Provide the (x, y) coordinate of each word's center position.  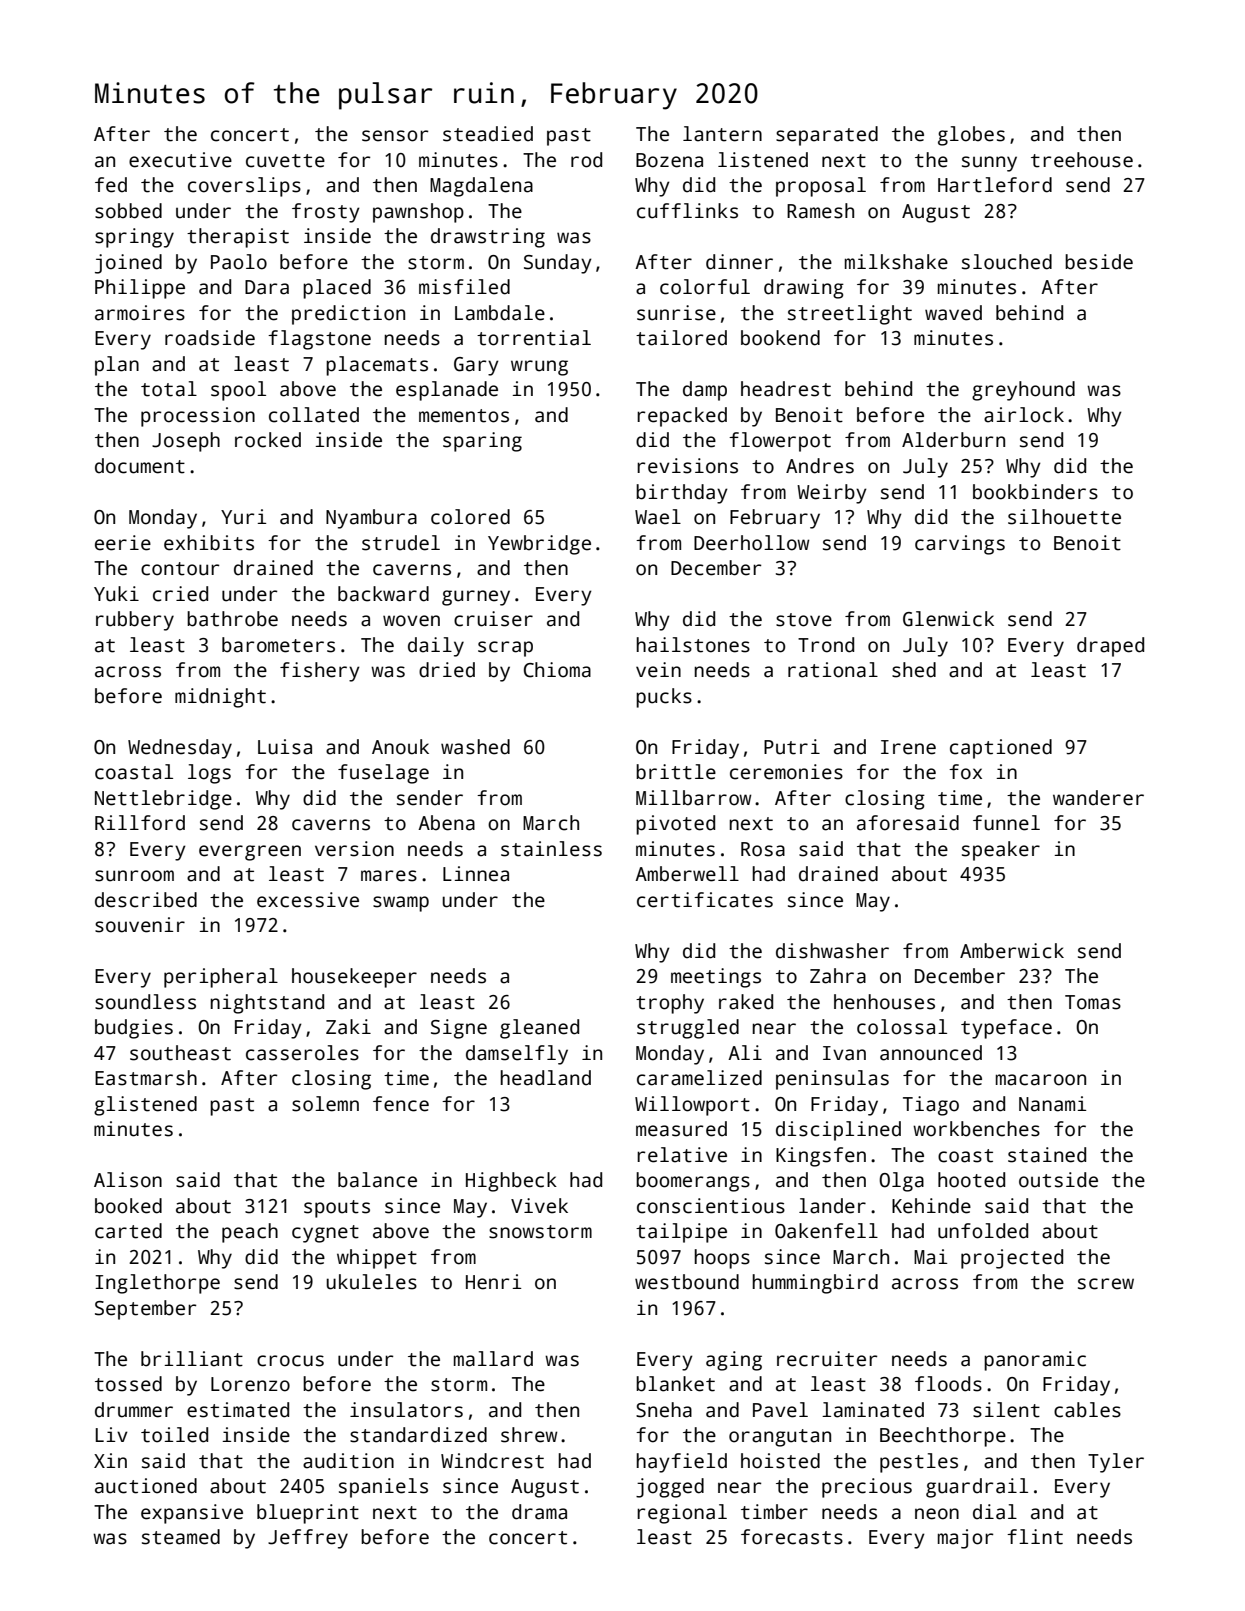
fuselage (383, 774)
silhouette (1064, 517)
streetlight (850, 315)
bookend (780, 338)
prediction (348, 315)
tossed (128, 1384)
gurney (476, 598)
